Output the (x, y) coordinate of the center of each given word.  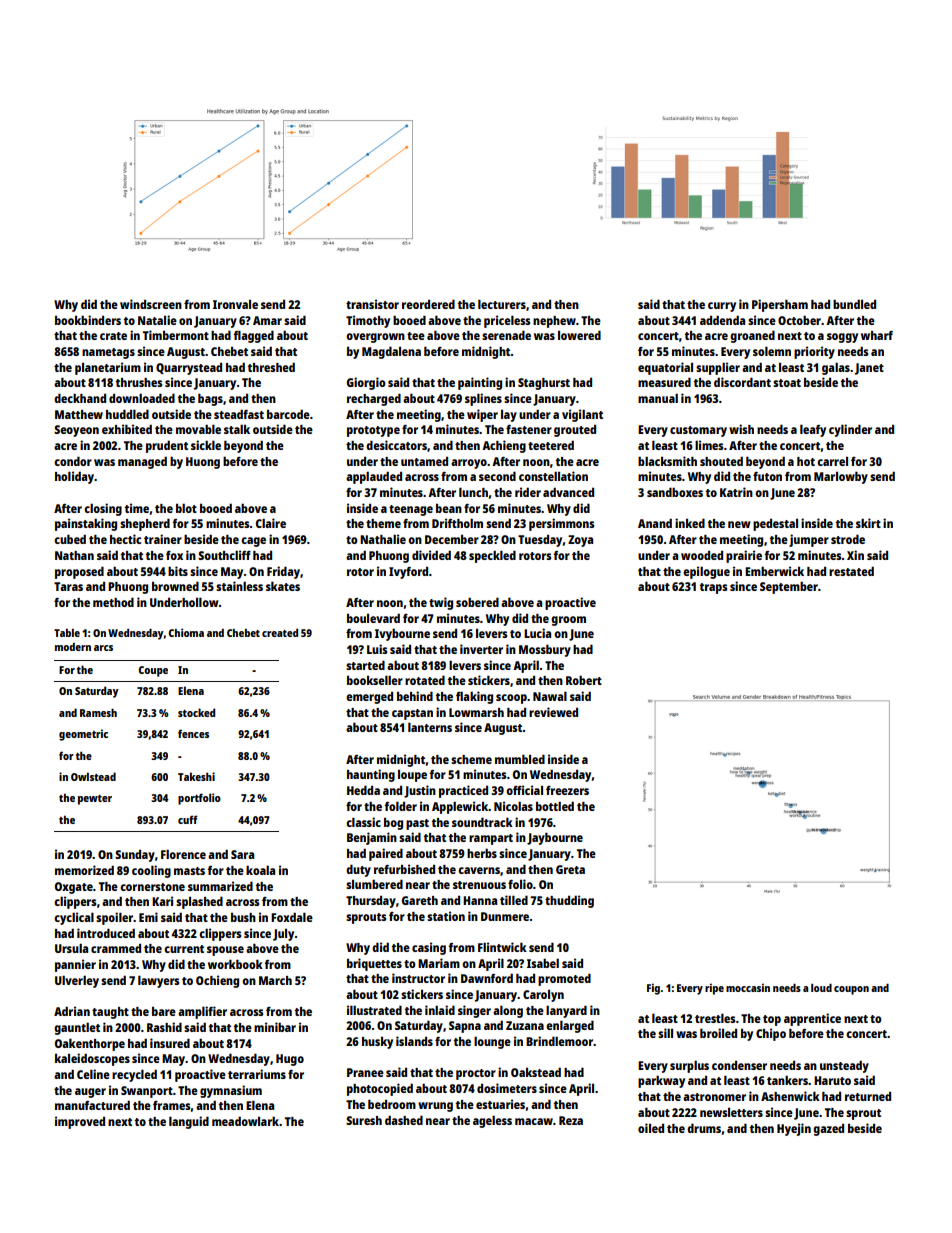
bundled (854, 304)
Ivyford (408, 573)
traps (713, 588)
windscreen (151, 304)
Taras (68, 586)
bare (164, 1011)
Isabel (543, 963)
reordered (428, 304)
